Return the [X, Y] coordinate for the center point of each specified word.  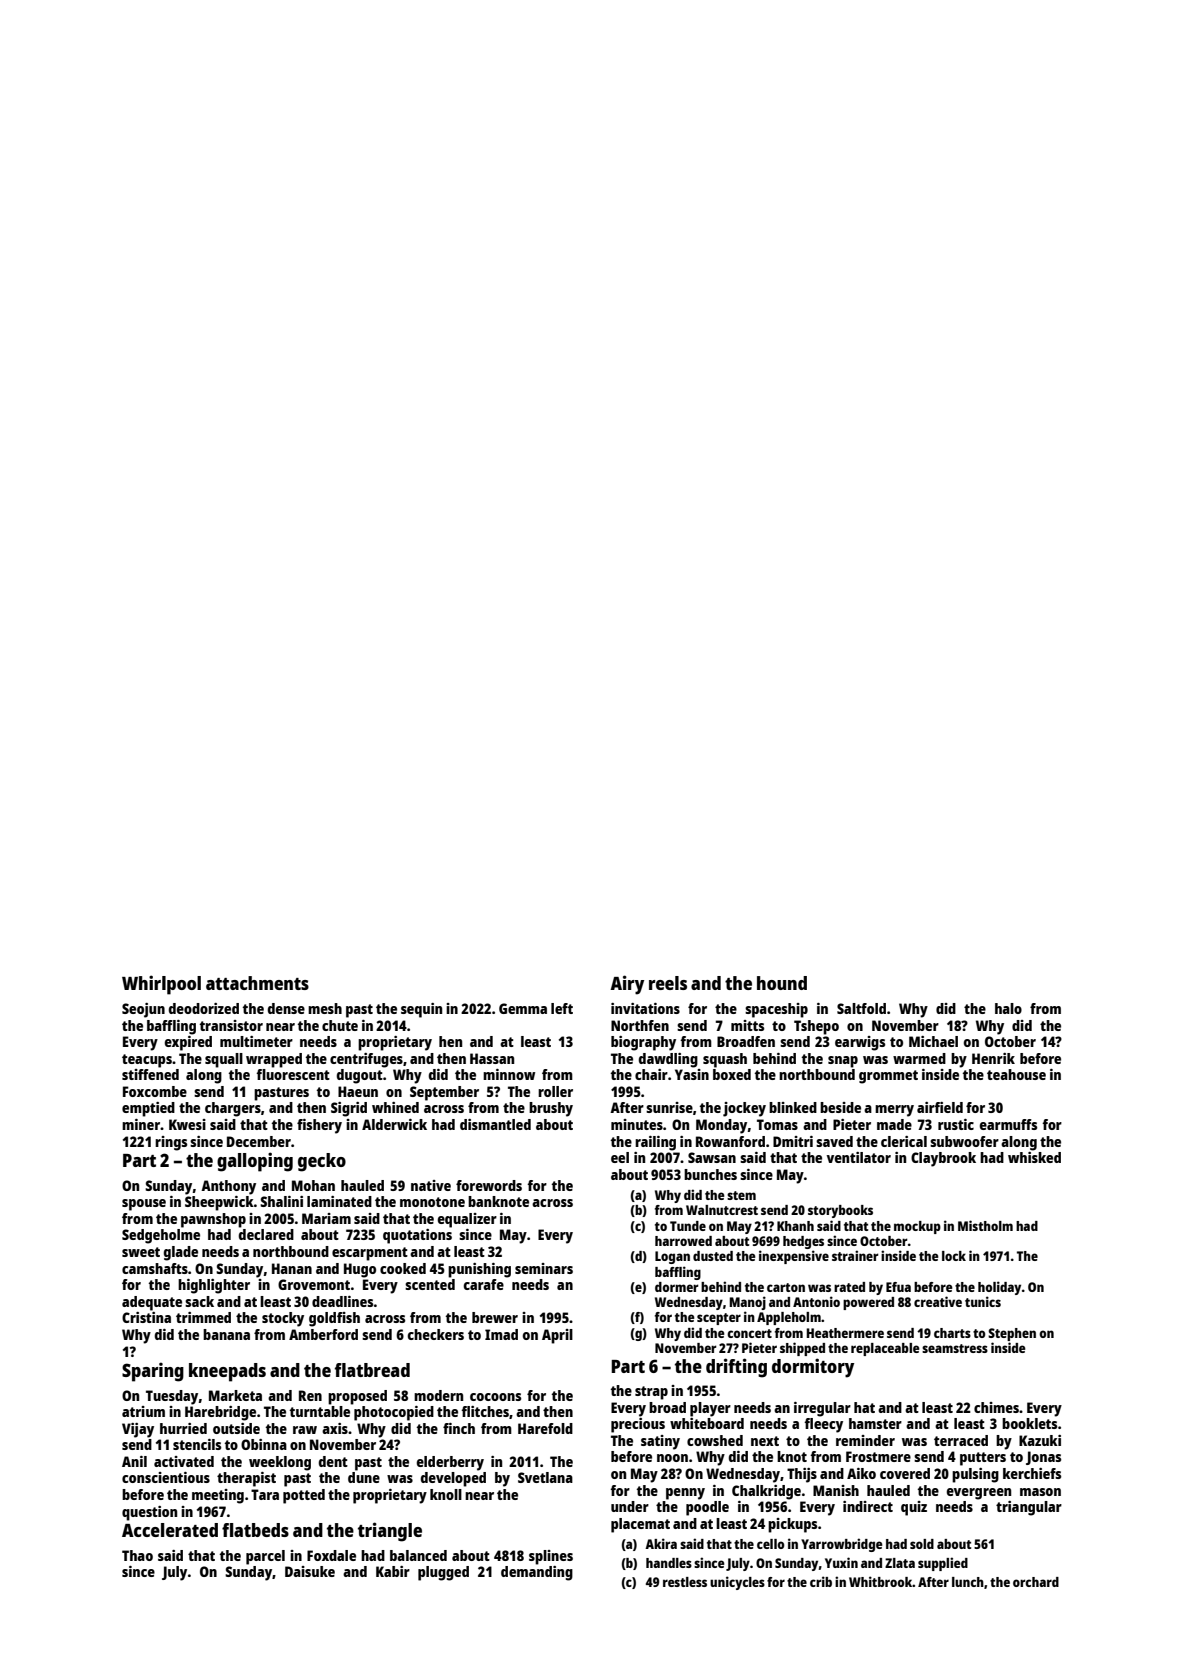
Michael [933, 1041]
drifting [736, 1368]
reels [668, 983]
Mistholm [985, 1225]
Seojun [143, 1010]
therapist [246, 1479]
